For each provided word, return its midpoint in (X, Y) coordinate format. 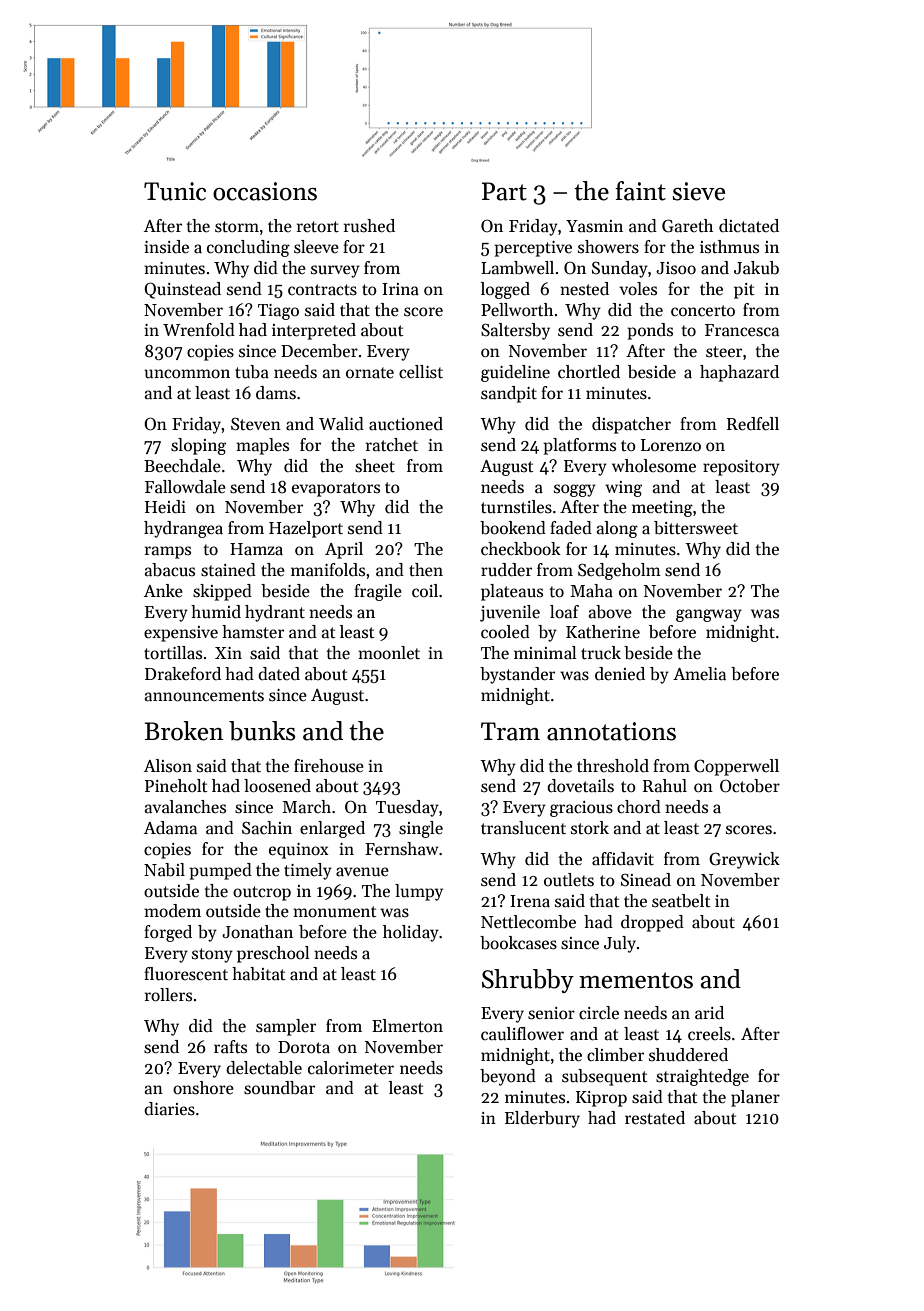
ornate (370, 373)
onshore (203, 1088)
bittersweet (696, 528)
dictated (749, 226)
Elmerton (407, 1026)
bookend (513, 528)
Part (504, 191)
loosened (277, 786)
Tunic (175, 191)
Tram (510, 731)
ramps (168, 552)
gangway (709, 615)
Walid (341, 424)
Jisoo (676, 268)
